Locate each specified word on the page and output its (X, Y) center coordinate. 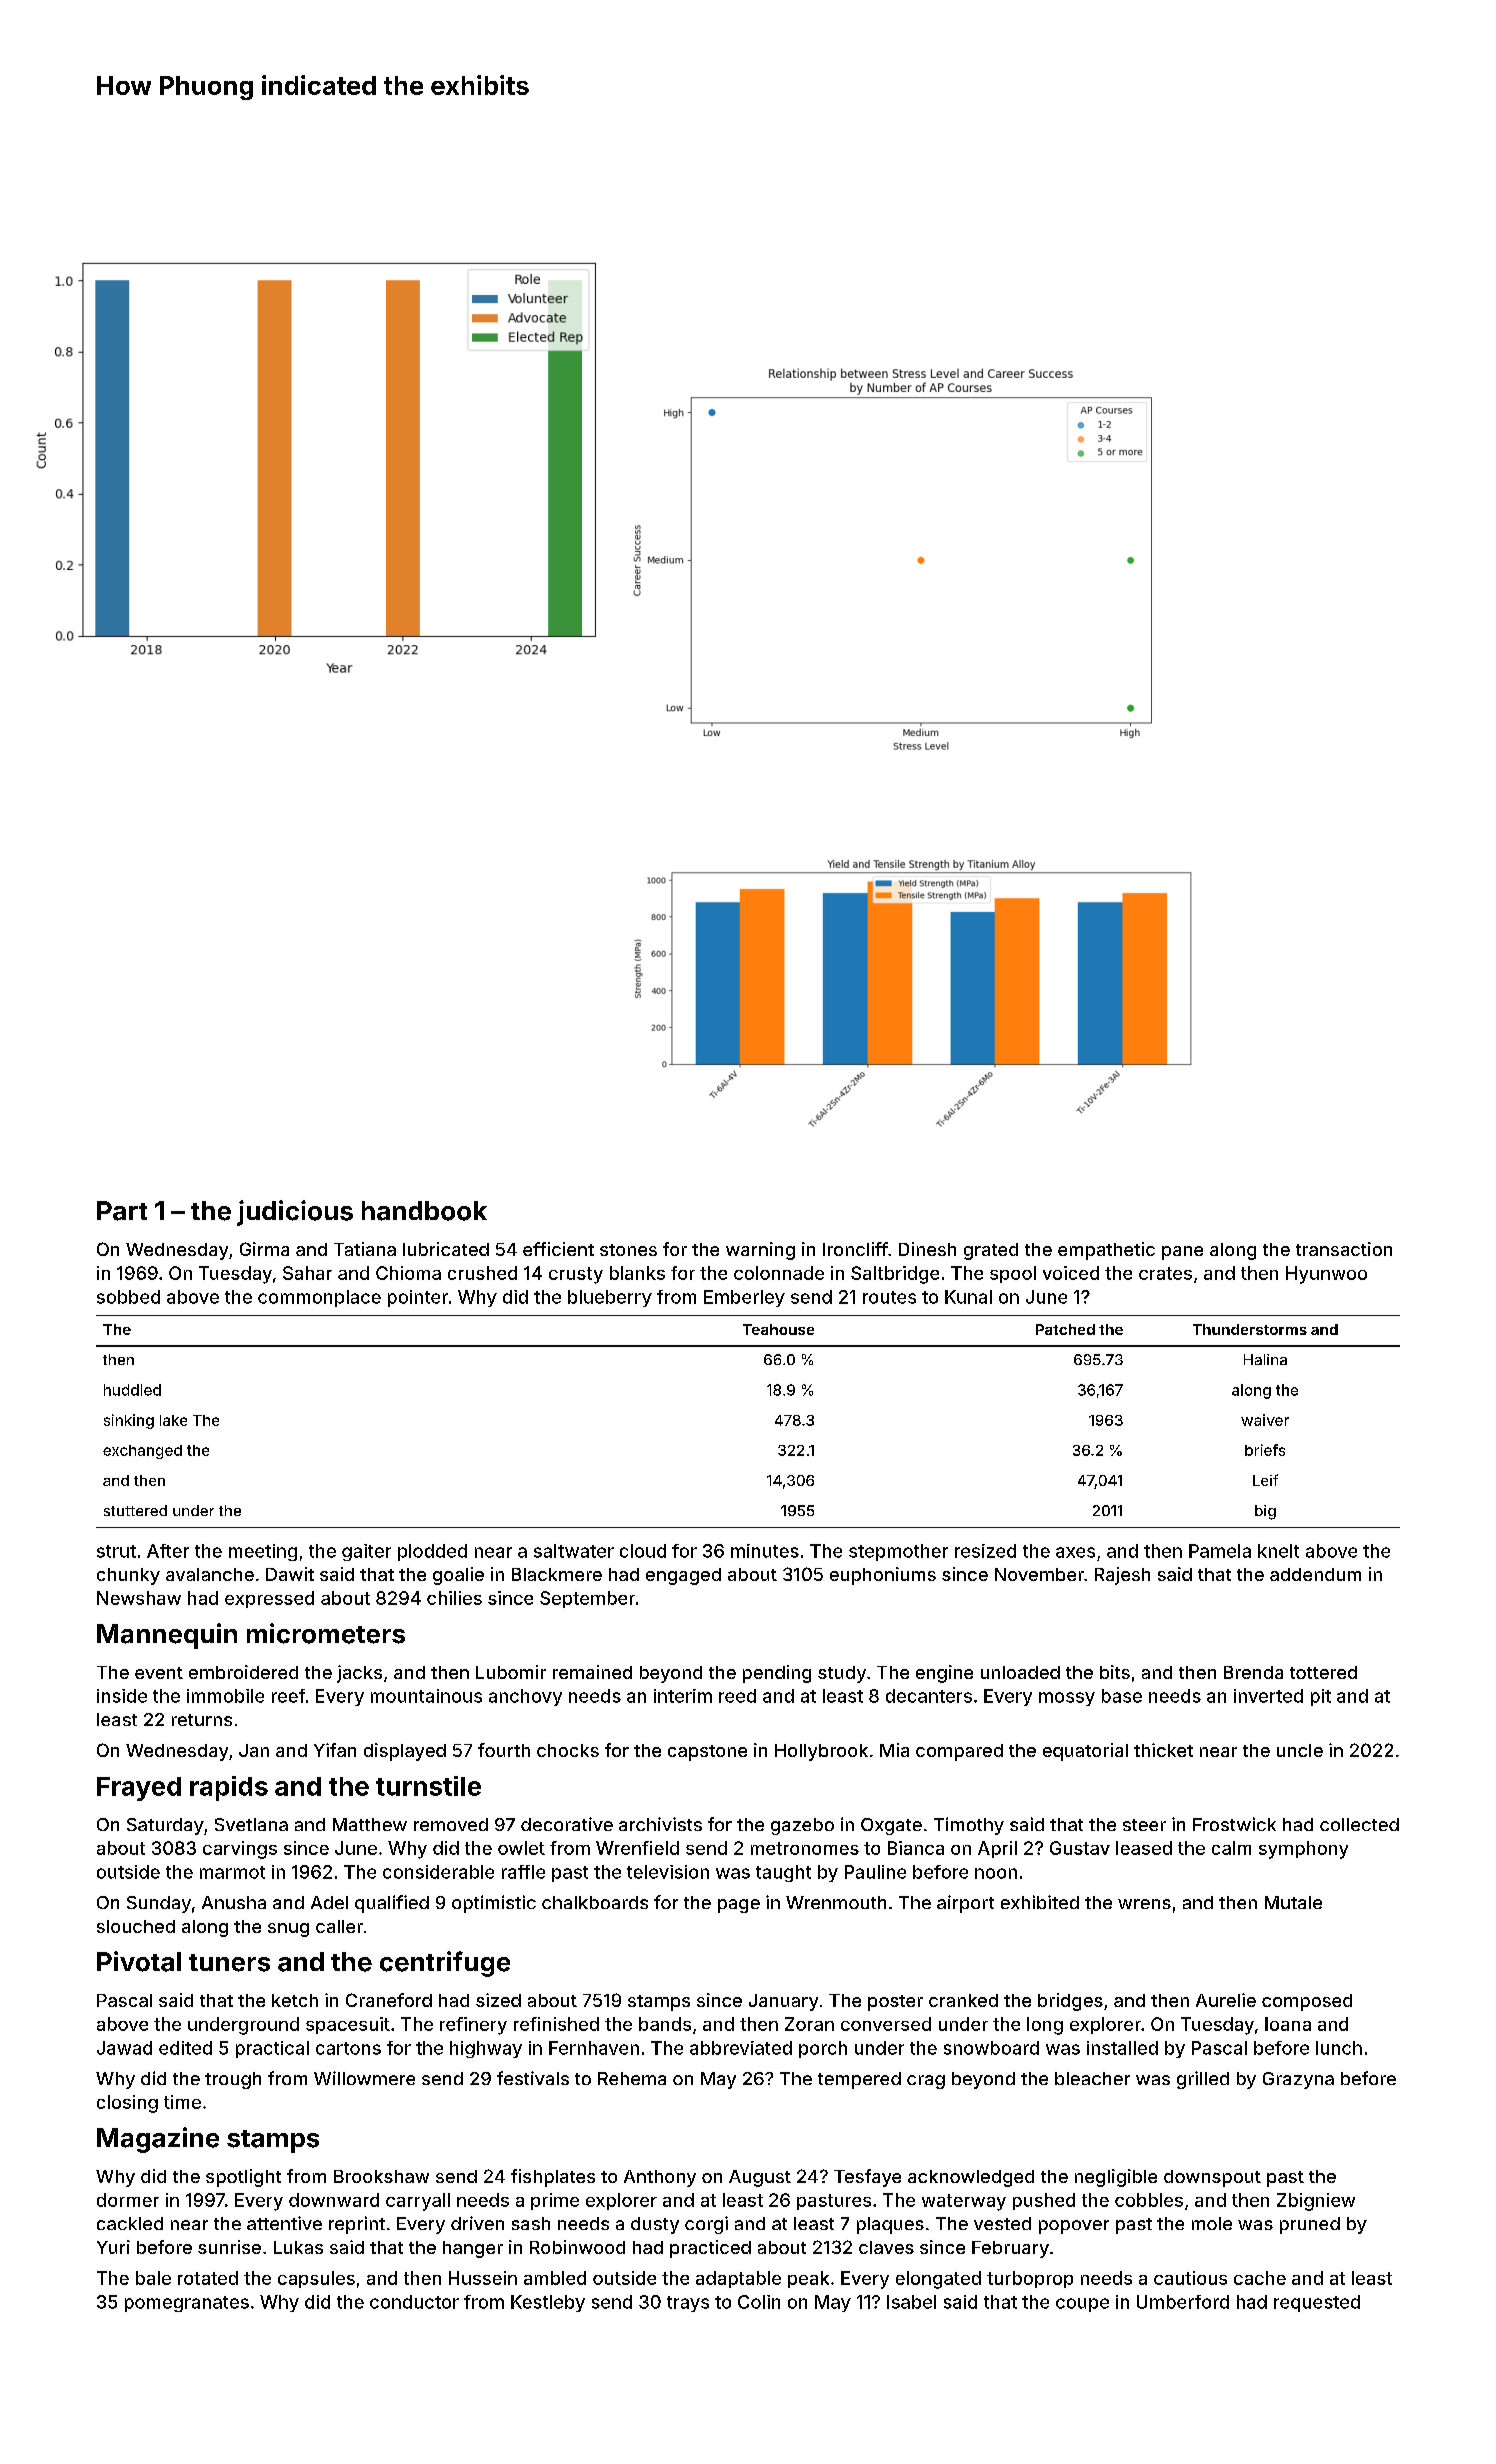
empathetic (1106, 1251)
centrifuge (445, 1964)
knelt (1278, 1551)
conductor (414, 2302)
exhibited (1040, 1902)
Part (122, 1211)
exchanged (142, 1452)
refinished (556, 2024)
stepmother (898, 1552)
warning (760, 1251)
